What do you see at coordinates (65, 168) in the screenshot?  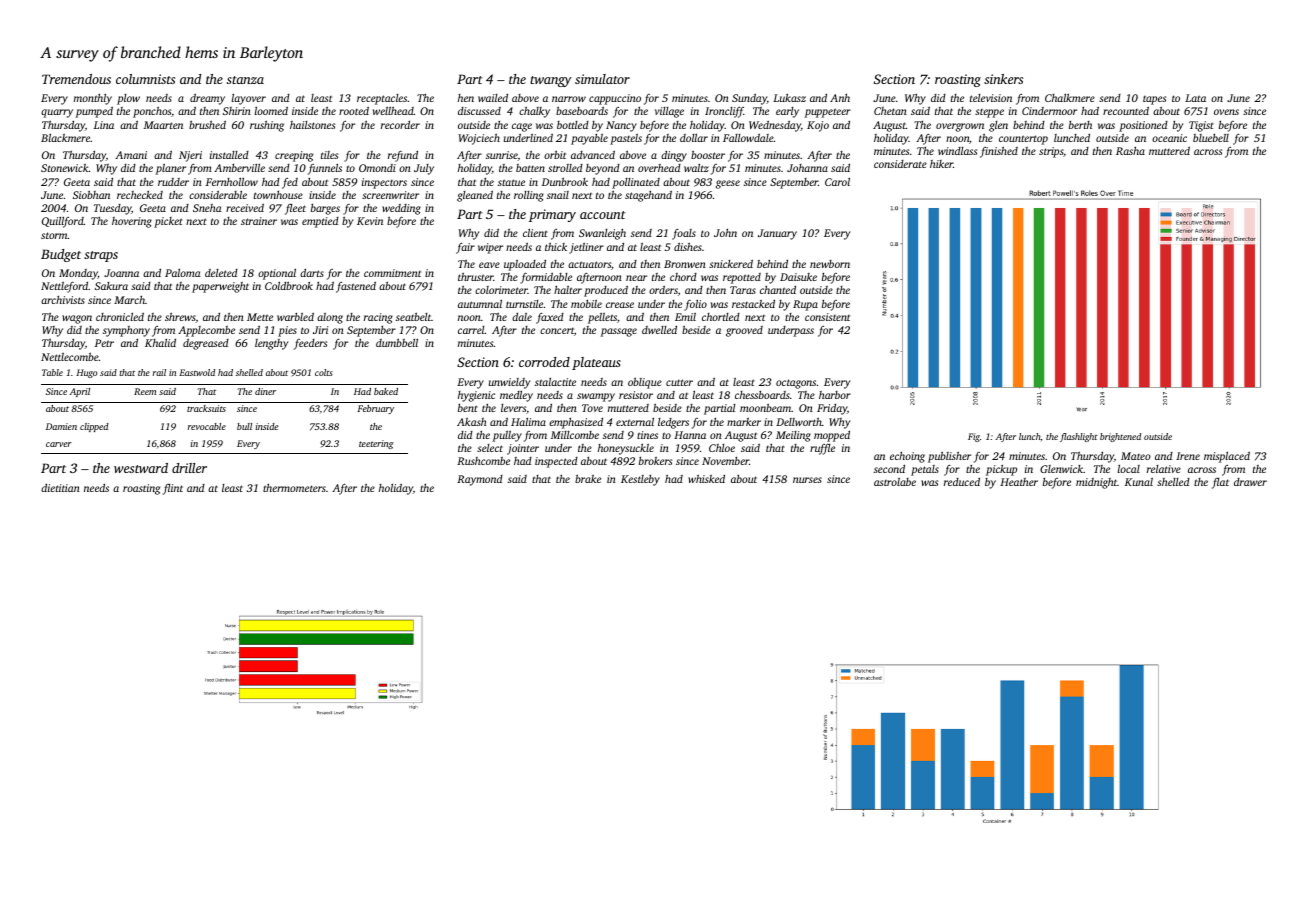 I see `Stonewick` at bounding box center [65, 168].
